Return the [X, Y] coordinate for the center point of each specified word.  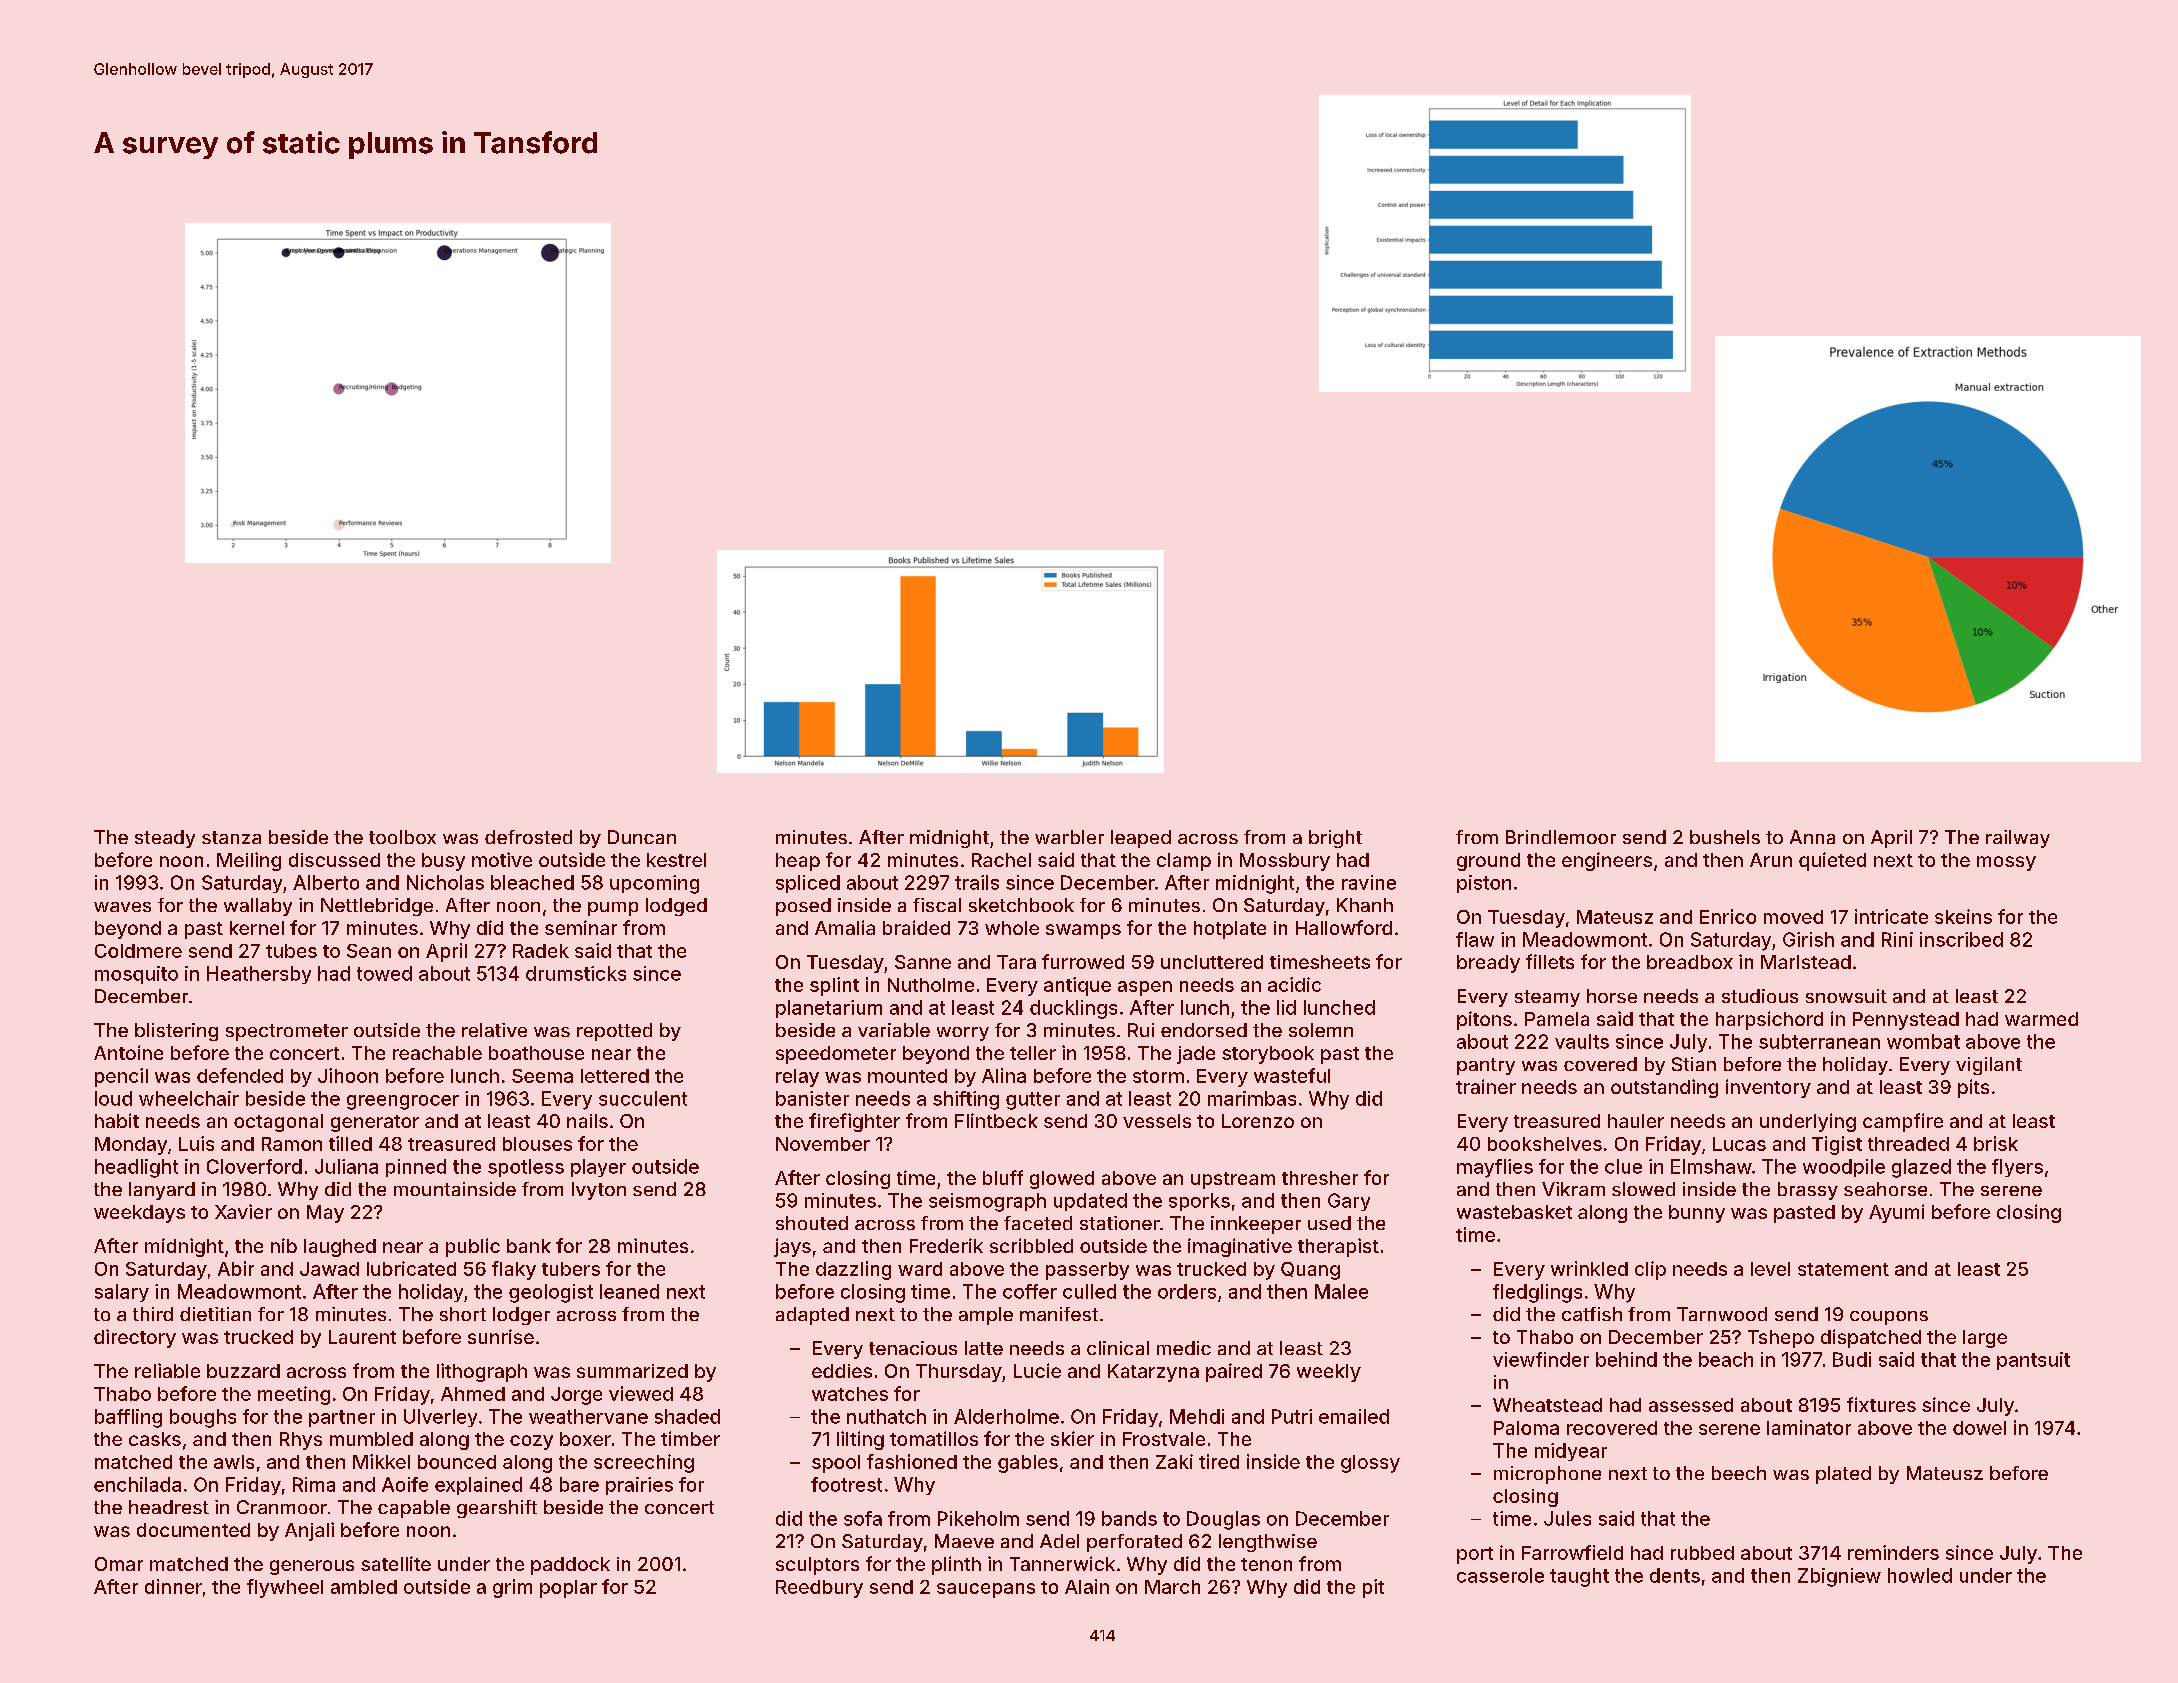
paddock [570, 1566]
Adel [1059, 1541]
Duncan [642, 837]
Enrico [1728, 916]
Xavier [243, 1211]
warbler [1069, 837]
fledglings [1537, 1293]
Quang [1310, 1271]
